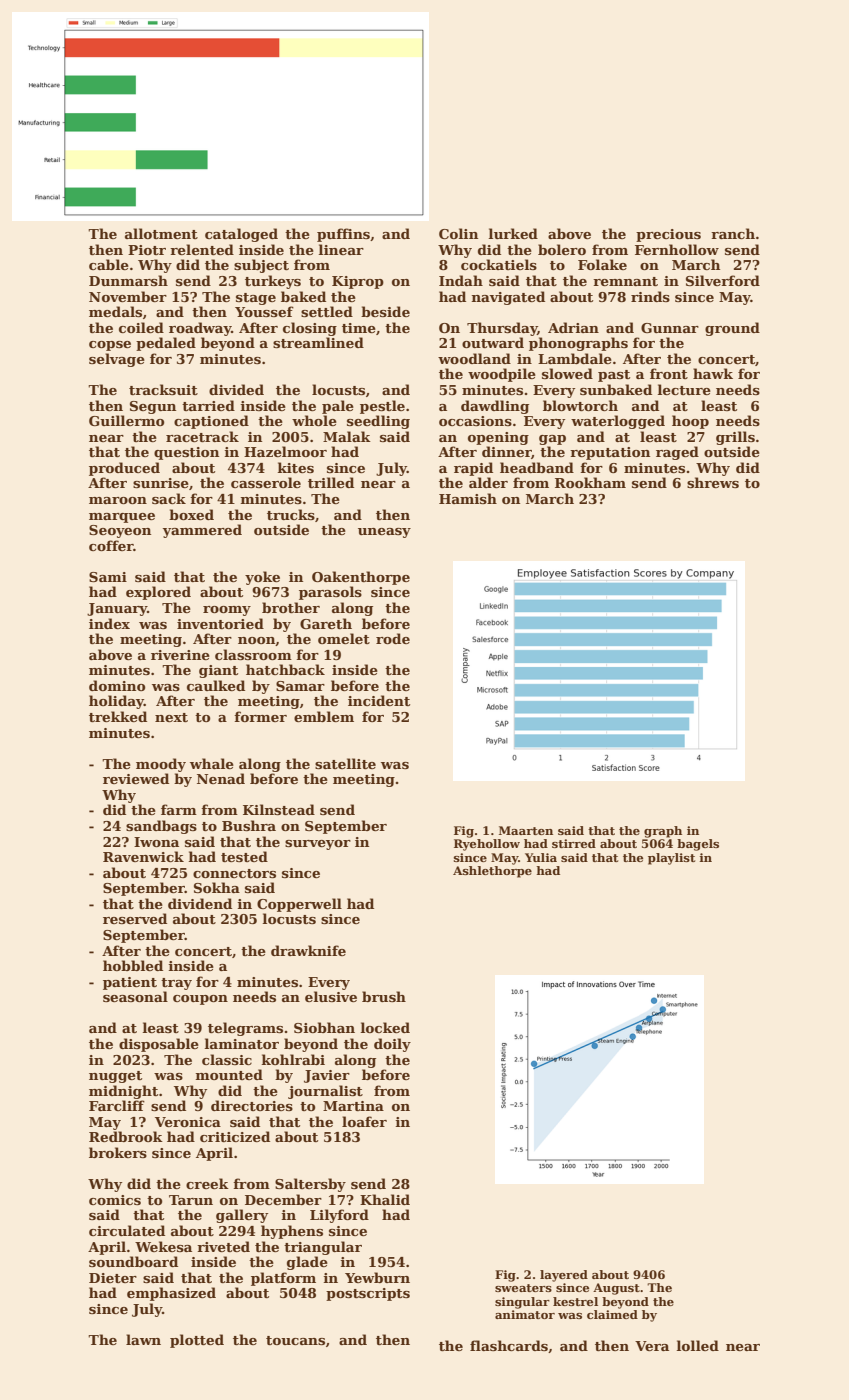  I want to click on lecture, so click(684, 389).
